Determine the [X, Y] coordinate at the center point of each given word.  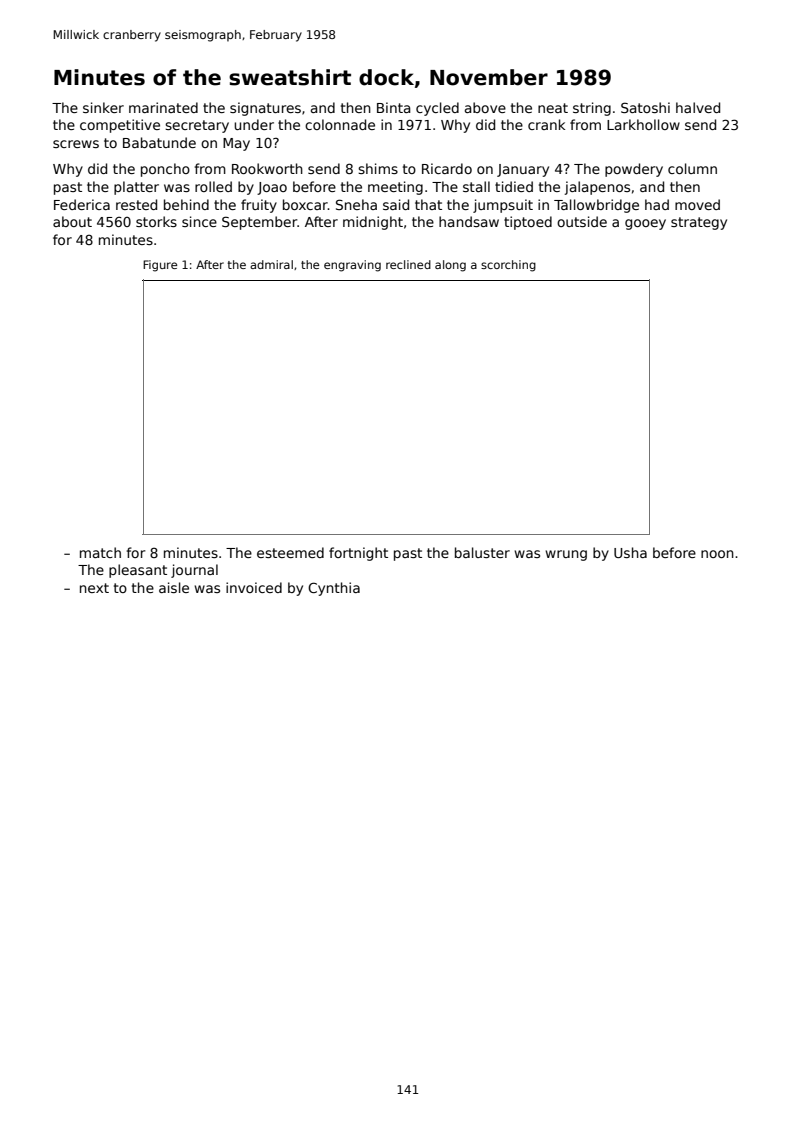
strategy [699, 223]
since [199, 221]
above [485, 107]
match [100, 552]
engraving [352, 266]
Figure [160, 266]
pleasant [138, 571]
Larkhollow [643, 124]
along [450, 266]
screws [76, 144]
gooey [645, 224]
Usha [630, 552]
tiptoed [528, 223]
